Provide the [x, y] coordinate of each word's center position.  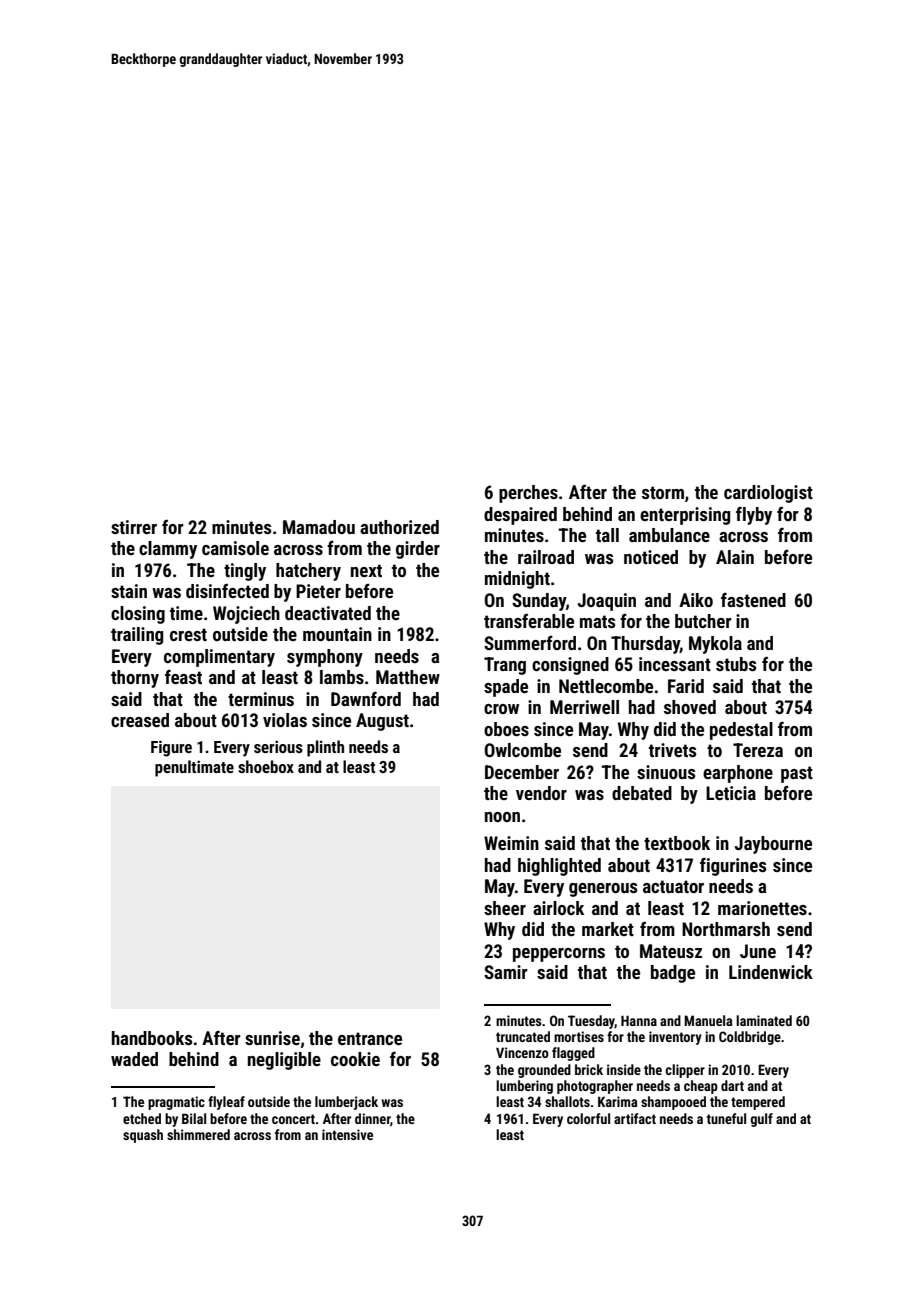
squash [143, 1136]
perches [528, 494]
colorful [588, 1118]
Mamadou [319, 527]
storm [663, 492]
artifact [635, 1118]
